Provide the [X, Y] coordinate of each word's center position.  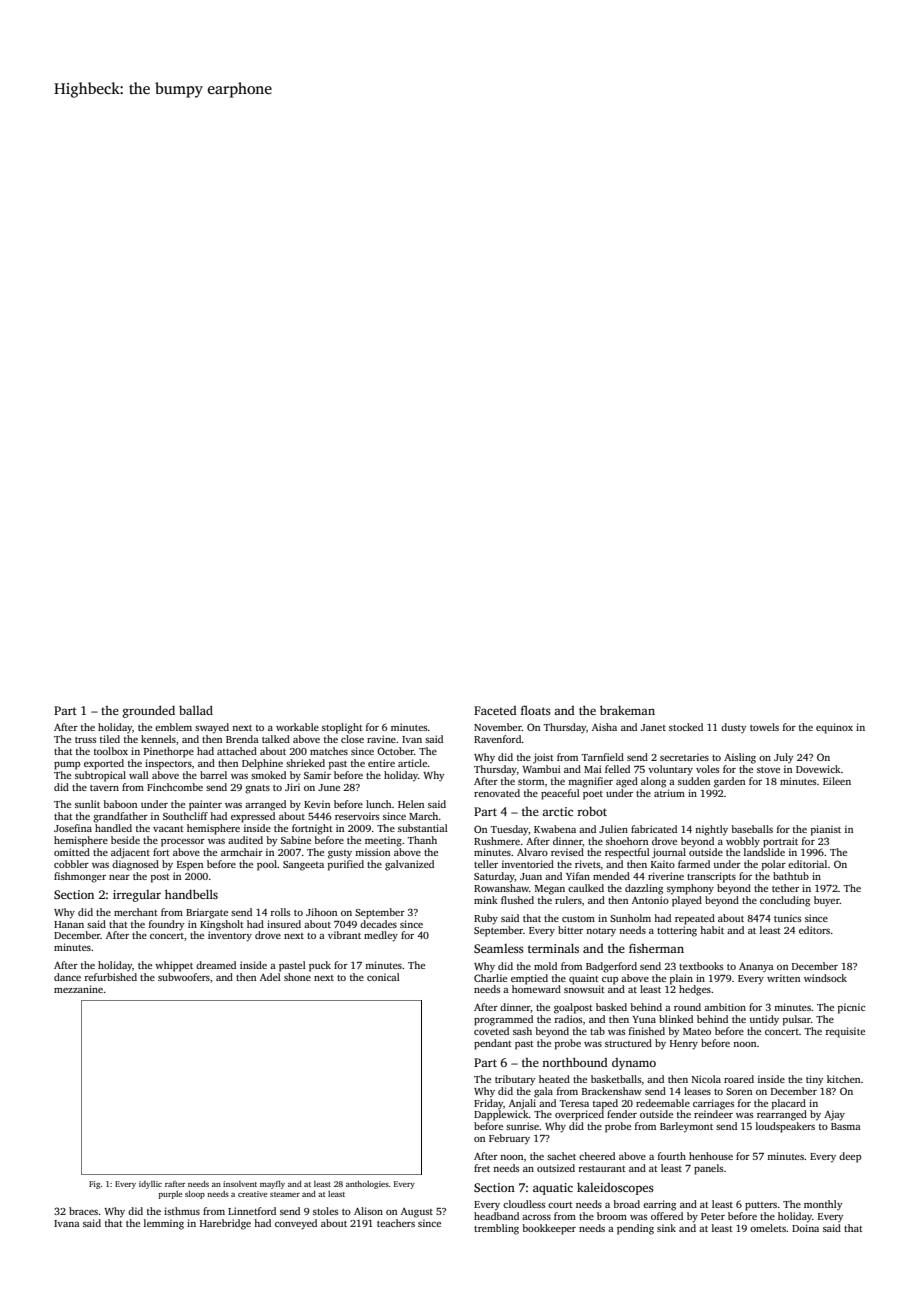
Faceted [495, 710]
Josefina [73, 828]
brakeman [627, 710]
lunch [379, 804]
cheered [597, 1156]
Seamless [499, 948]
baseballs [752, 829]
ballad [196, 710]
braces [83, 1211]
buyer [827, 901]
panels [708, 1169]
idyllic [150, 1185]
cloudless [524, 1204]
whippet [174, 966]
